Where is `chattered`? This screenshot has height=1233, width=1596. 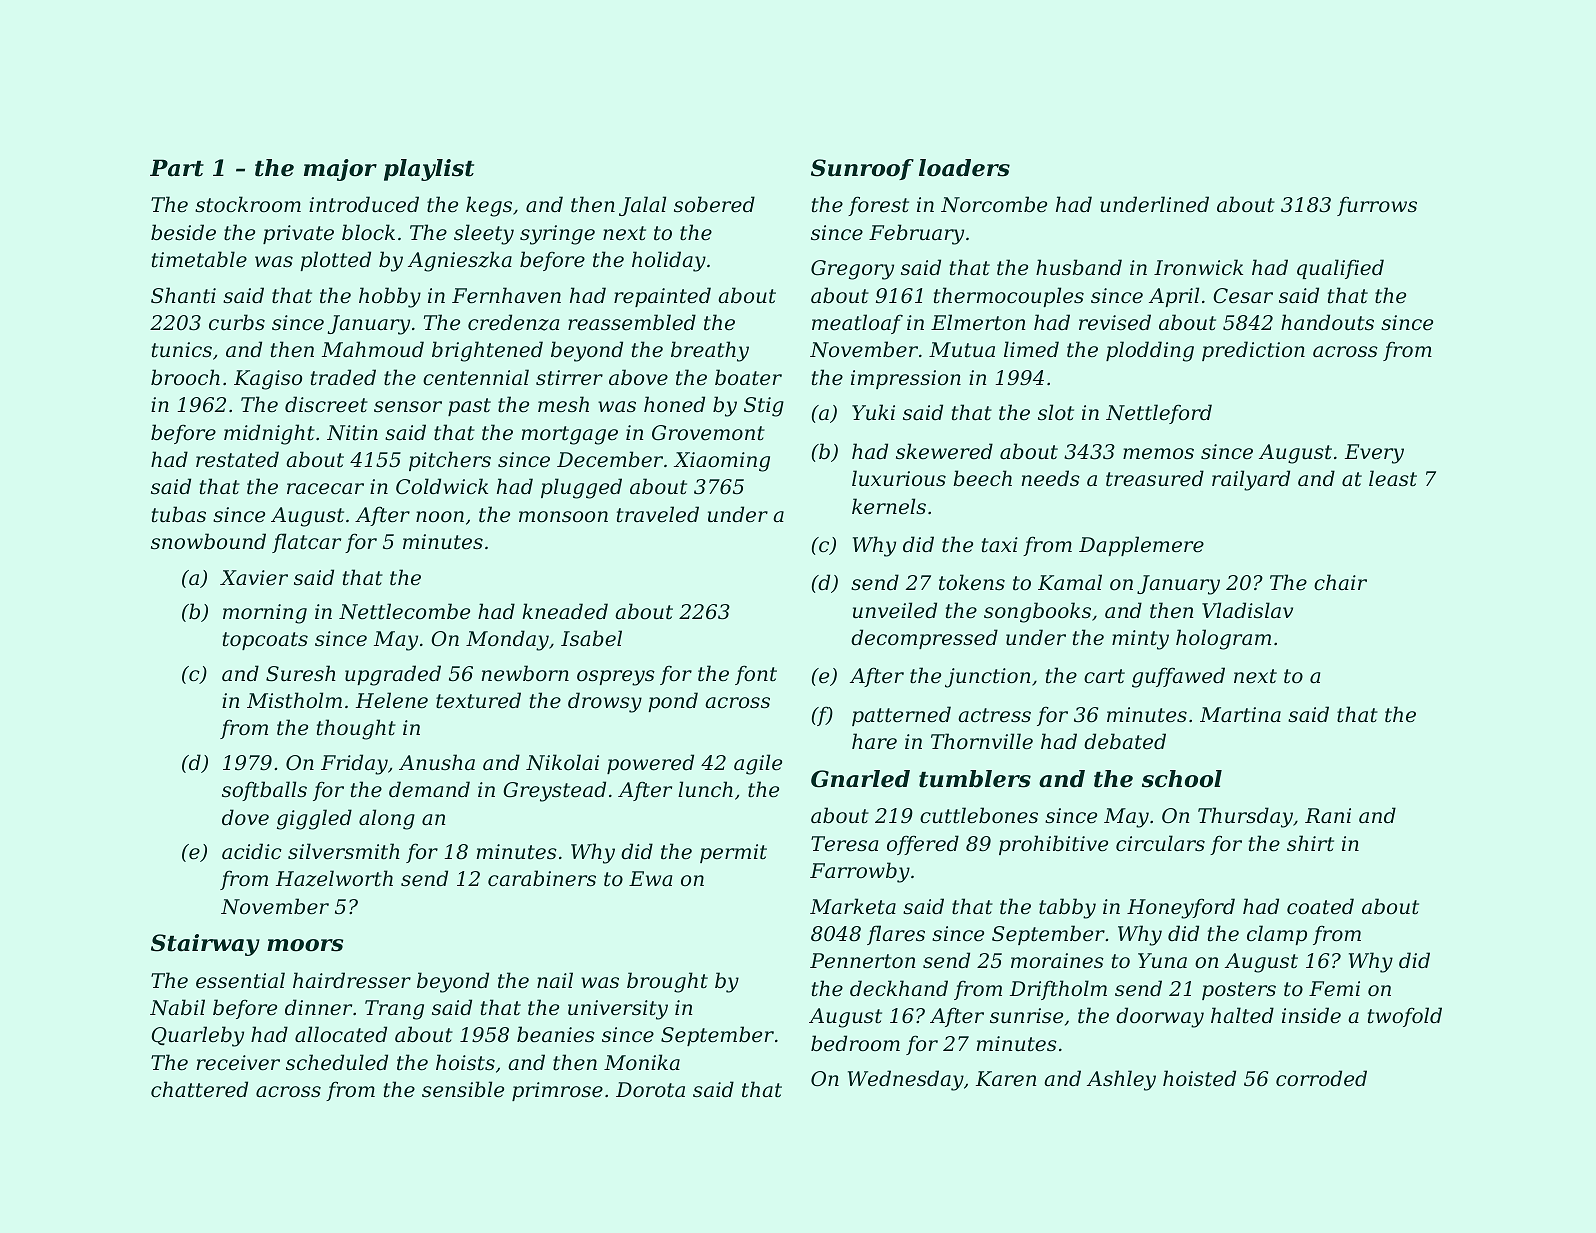 chattered is located at coordinates (199, 1089).
